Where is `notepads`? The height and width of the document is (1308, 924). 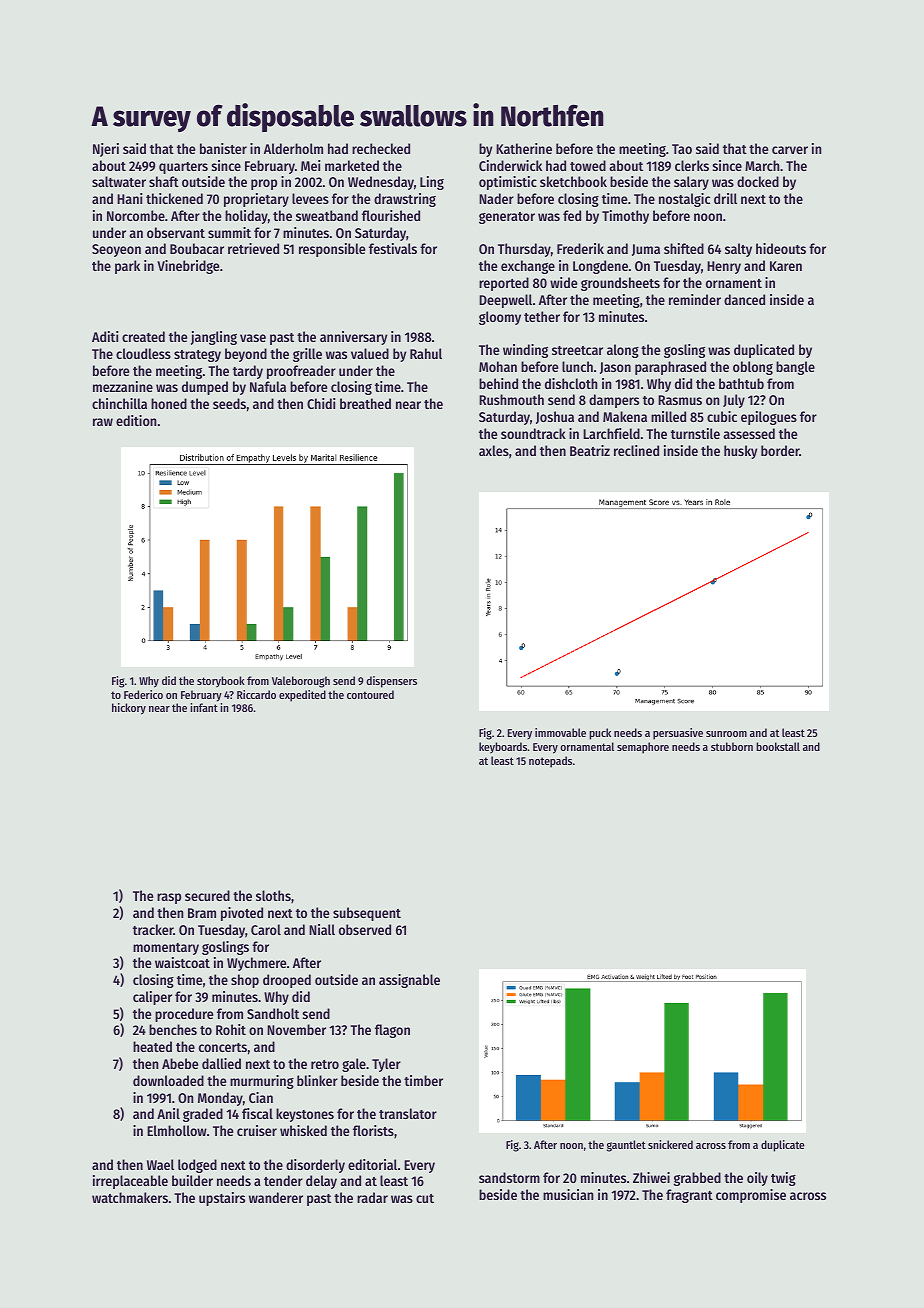
notepads is located at coordinates (550, 762).
